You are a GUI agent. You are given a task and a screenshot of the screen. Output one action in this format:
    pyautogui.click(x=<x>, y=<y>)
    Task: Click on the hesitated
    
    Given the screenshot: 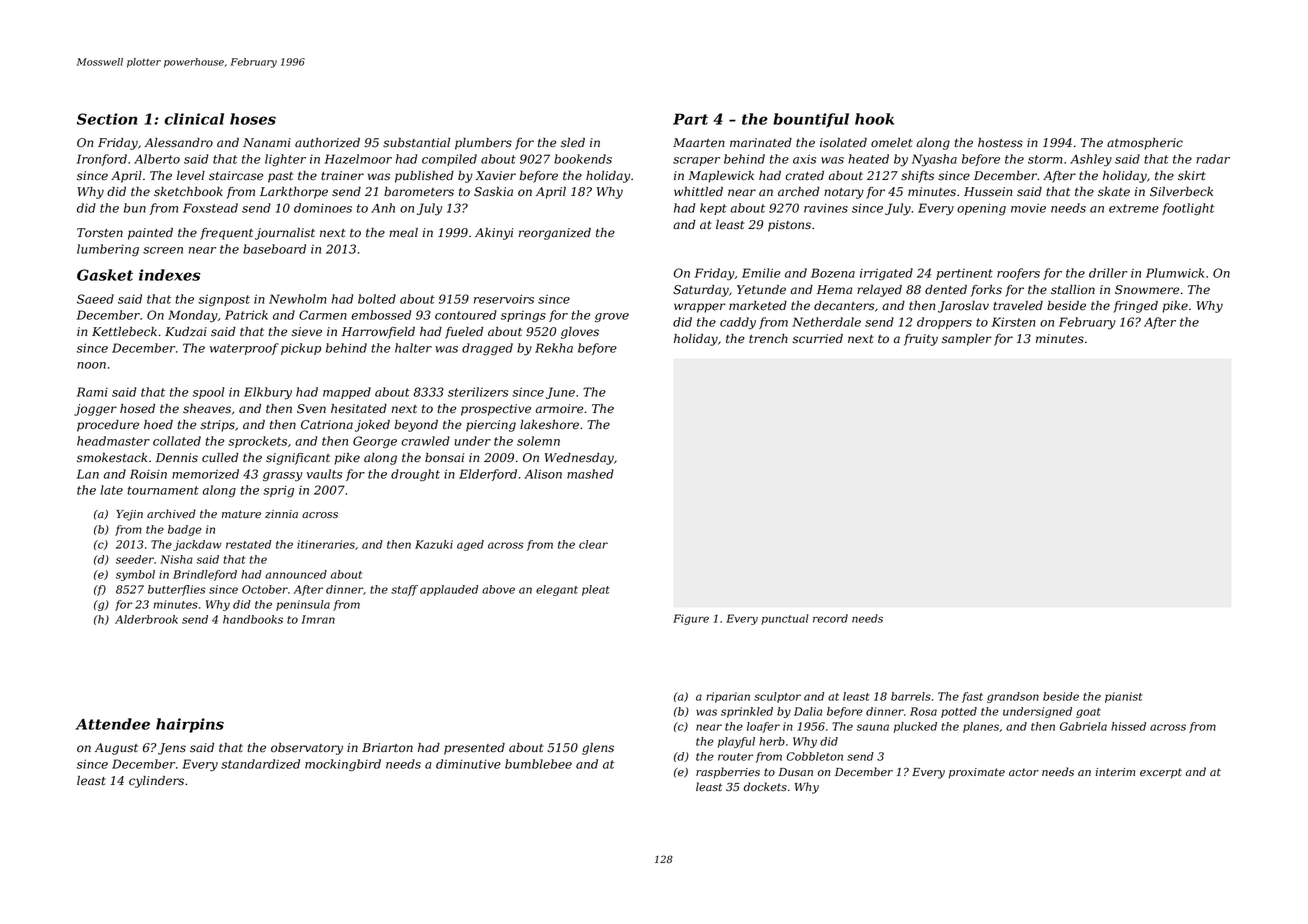 What is the action you would take?
    pyautogui.click(x=359, y=409)
